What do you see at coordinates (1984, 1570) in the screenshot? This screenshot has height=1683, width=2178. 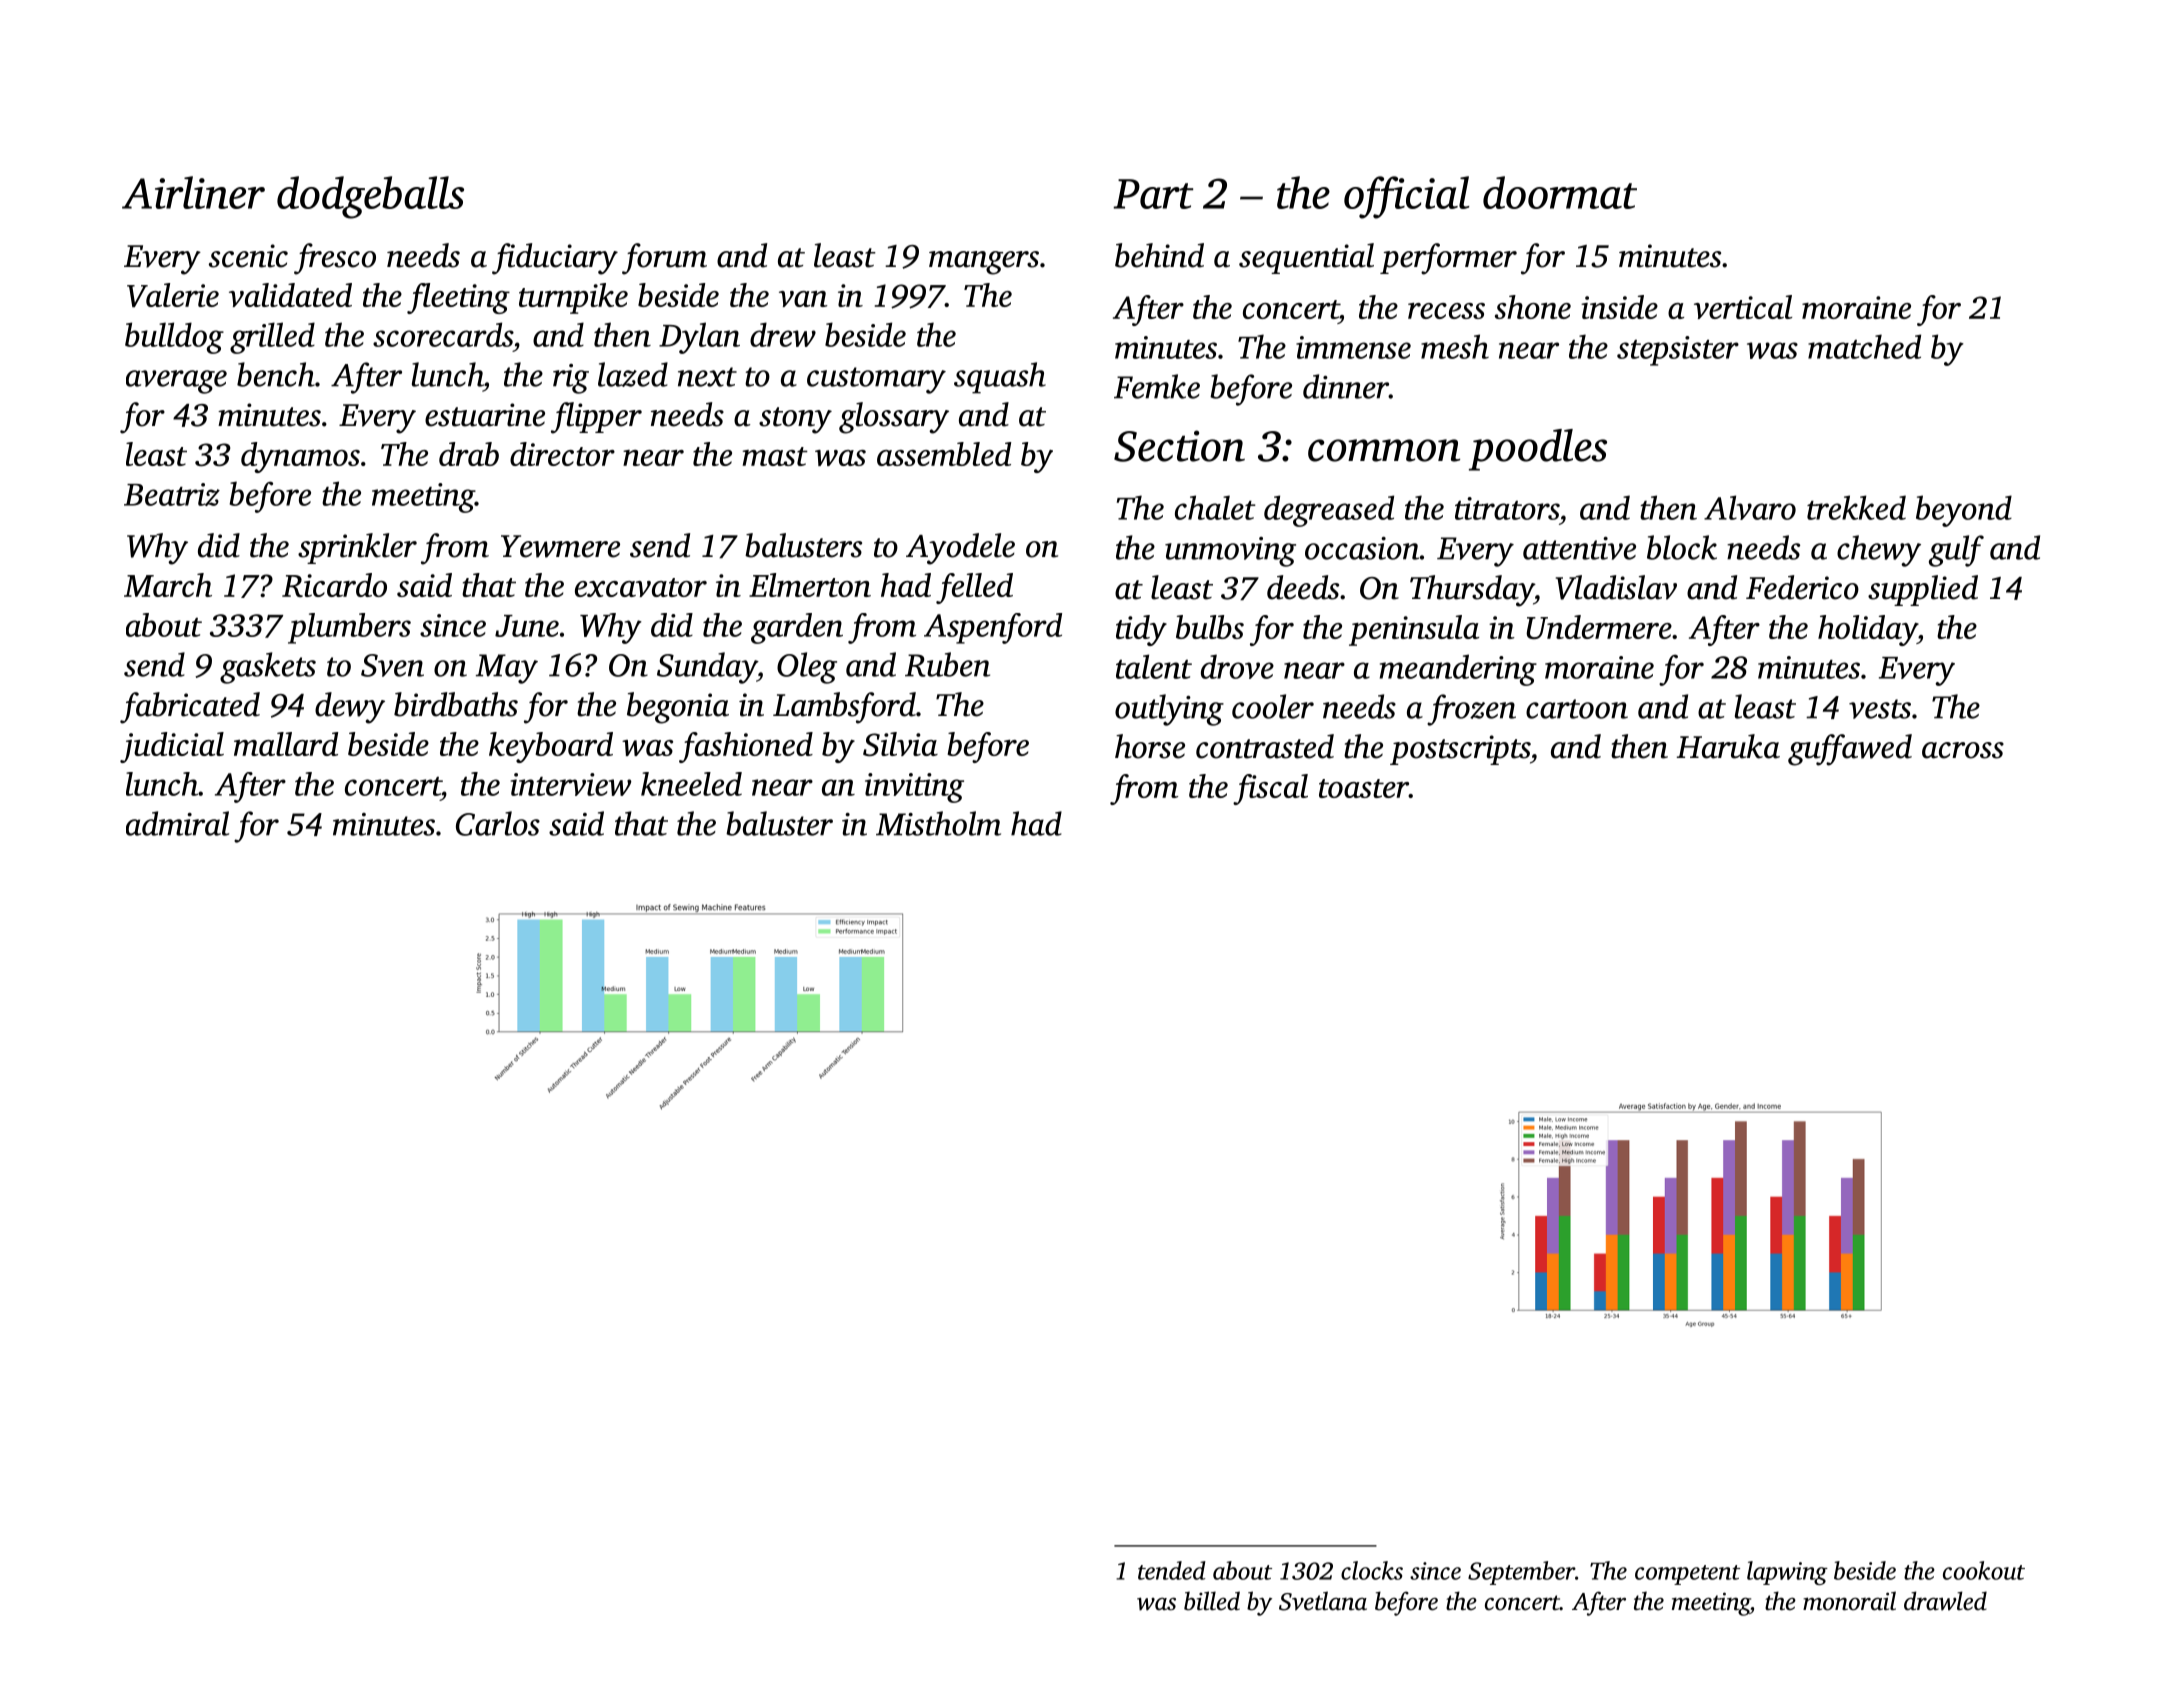 I see `cookout` at bounding box center [1984, 1570].
